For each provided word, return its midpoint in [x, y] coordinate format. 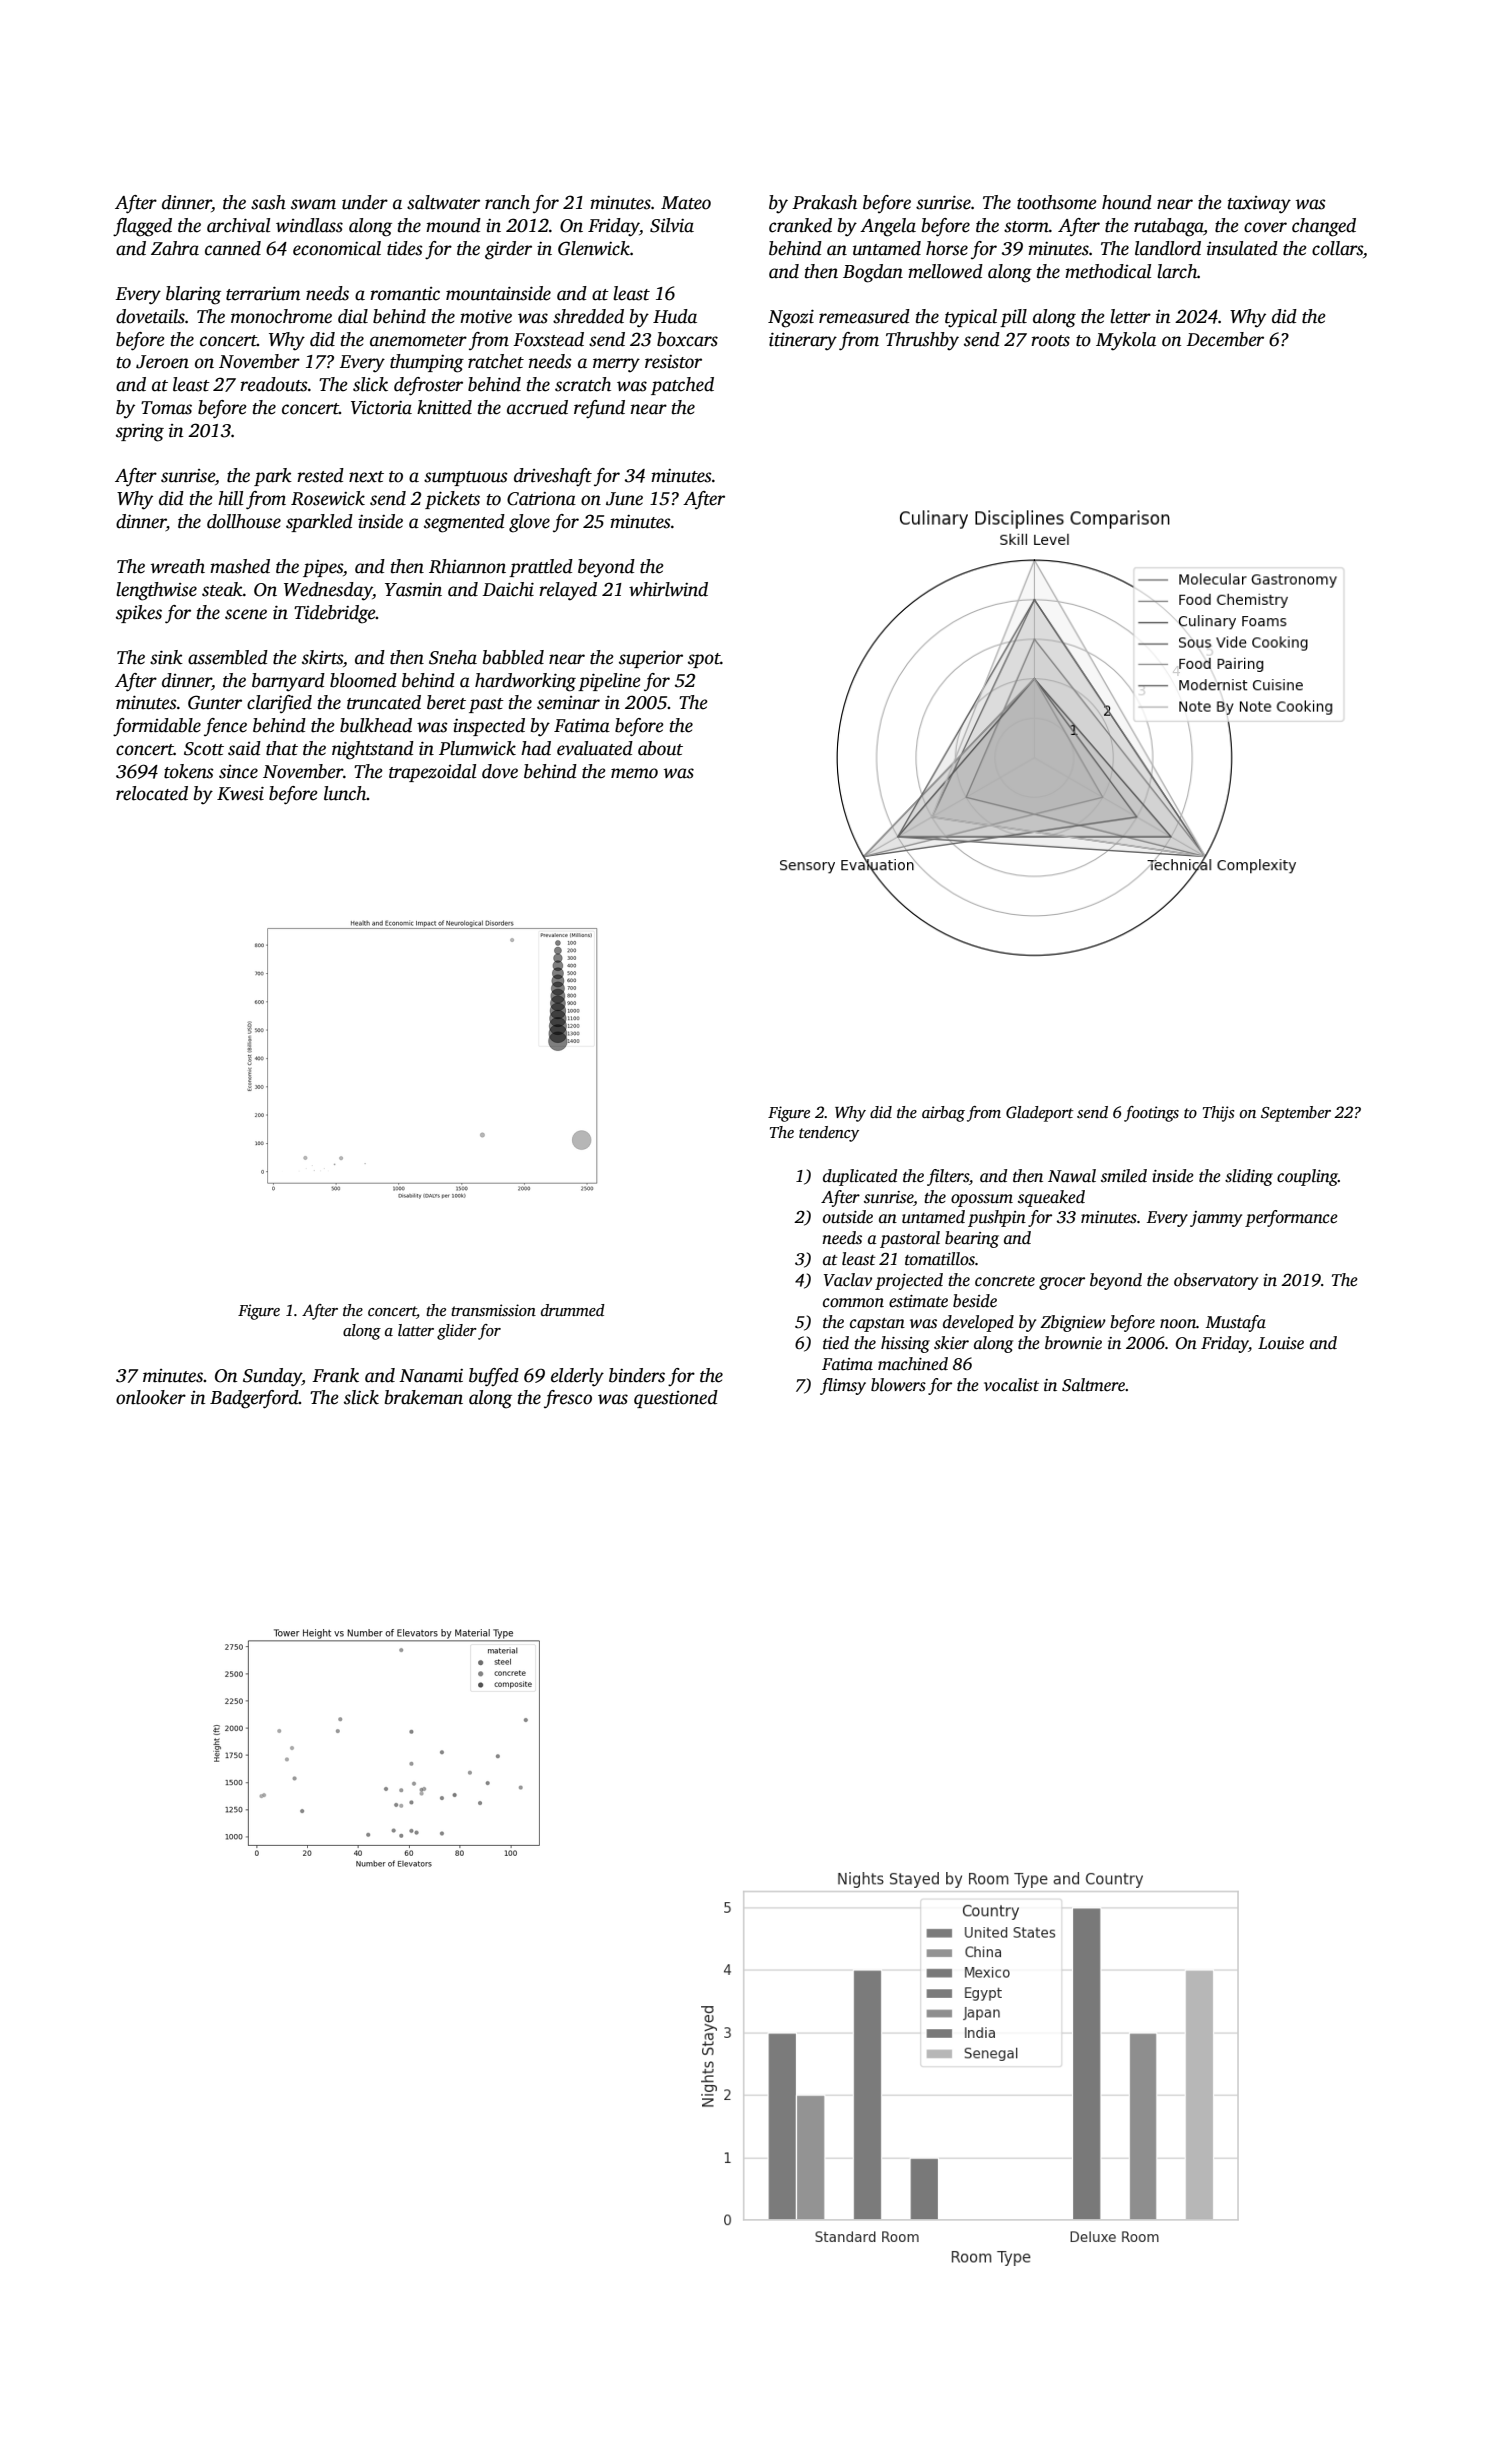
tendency [829, 1134]
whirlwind [668, 589]
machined [913, 1364]
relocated [152, 793]
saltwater [443, 202]
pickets [452, 500]
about [660, 748]
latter [416, 1330]
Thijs [1219, 1114]
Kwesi [240, 793]
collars [1337, 248]
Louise [1281, 1343]
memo [634, 773]
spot [704, 660]
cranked [800, 225]
